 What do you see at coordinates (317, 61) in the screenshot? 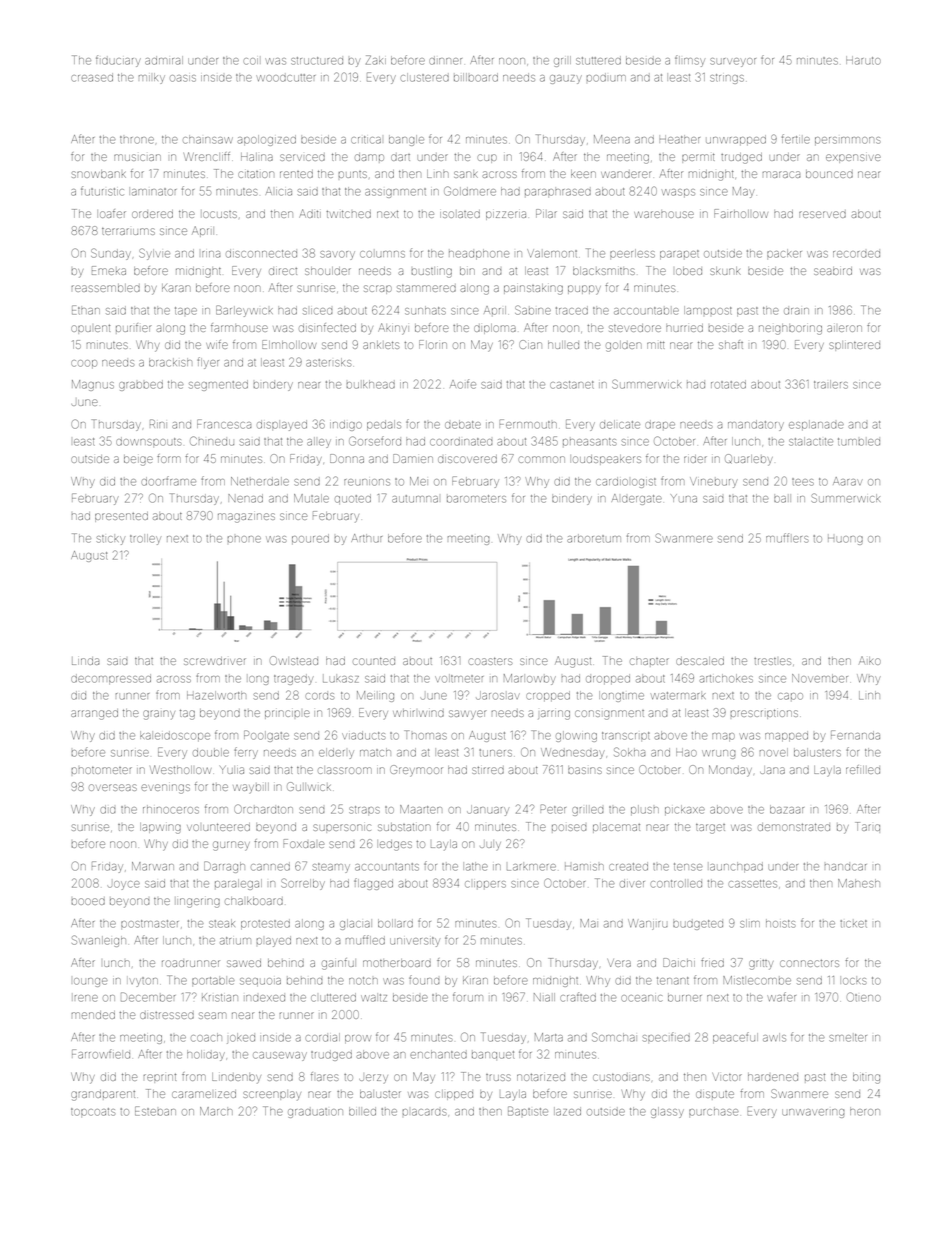
I see `structured` at bounding box center [317, 61].
